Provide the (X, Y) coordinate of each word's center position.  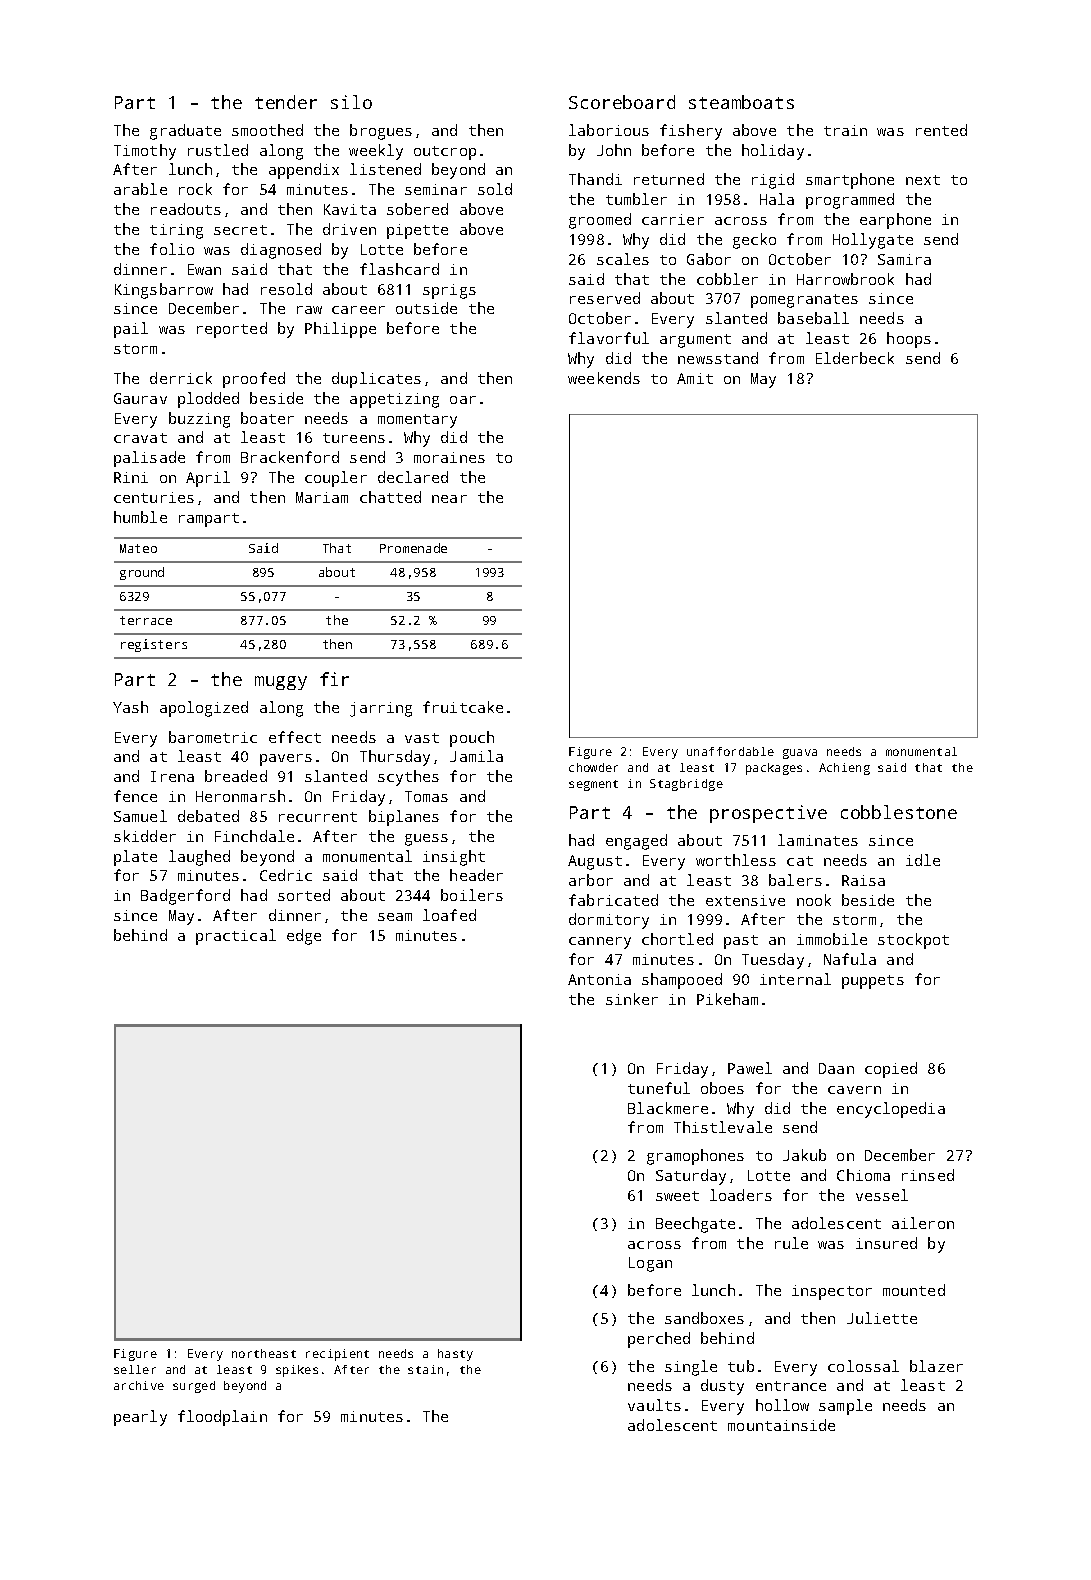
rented (941, 130)
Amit (695, 378)
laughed (199, 858)
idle (923, 860)
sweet (677, 1196)
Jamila (476, 756)
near (449, 499)
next (923, 180)
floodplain (222, 1418)
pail (131, 330)
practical (236, 937)
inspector (832, 1292)
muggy (281, 683)
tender (286, 102)
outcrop (445, 153)
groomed (600, 221)
